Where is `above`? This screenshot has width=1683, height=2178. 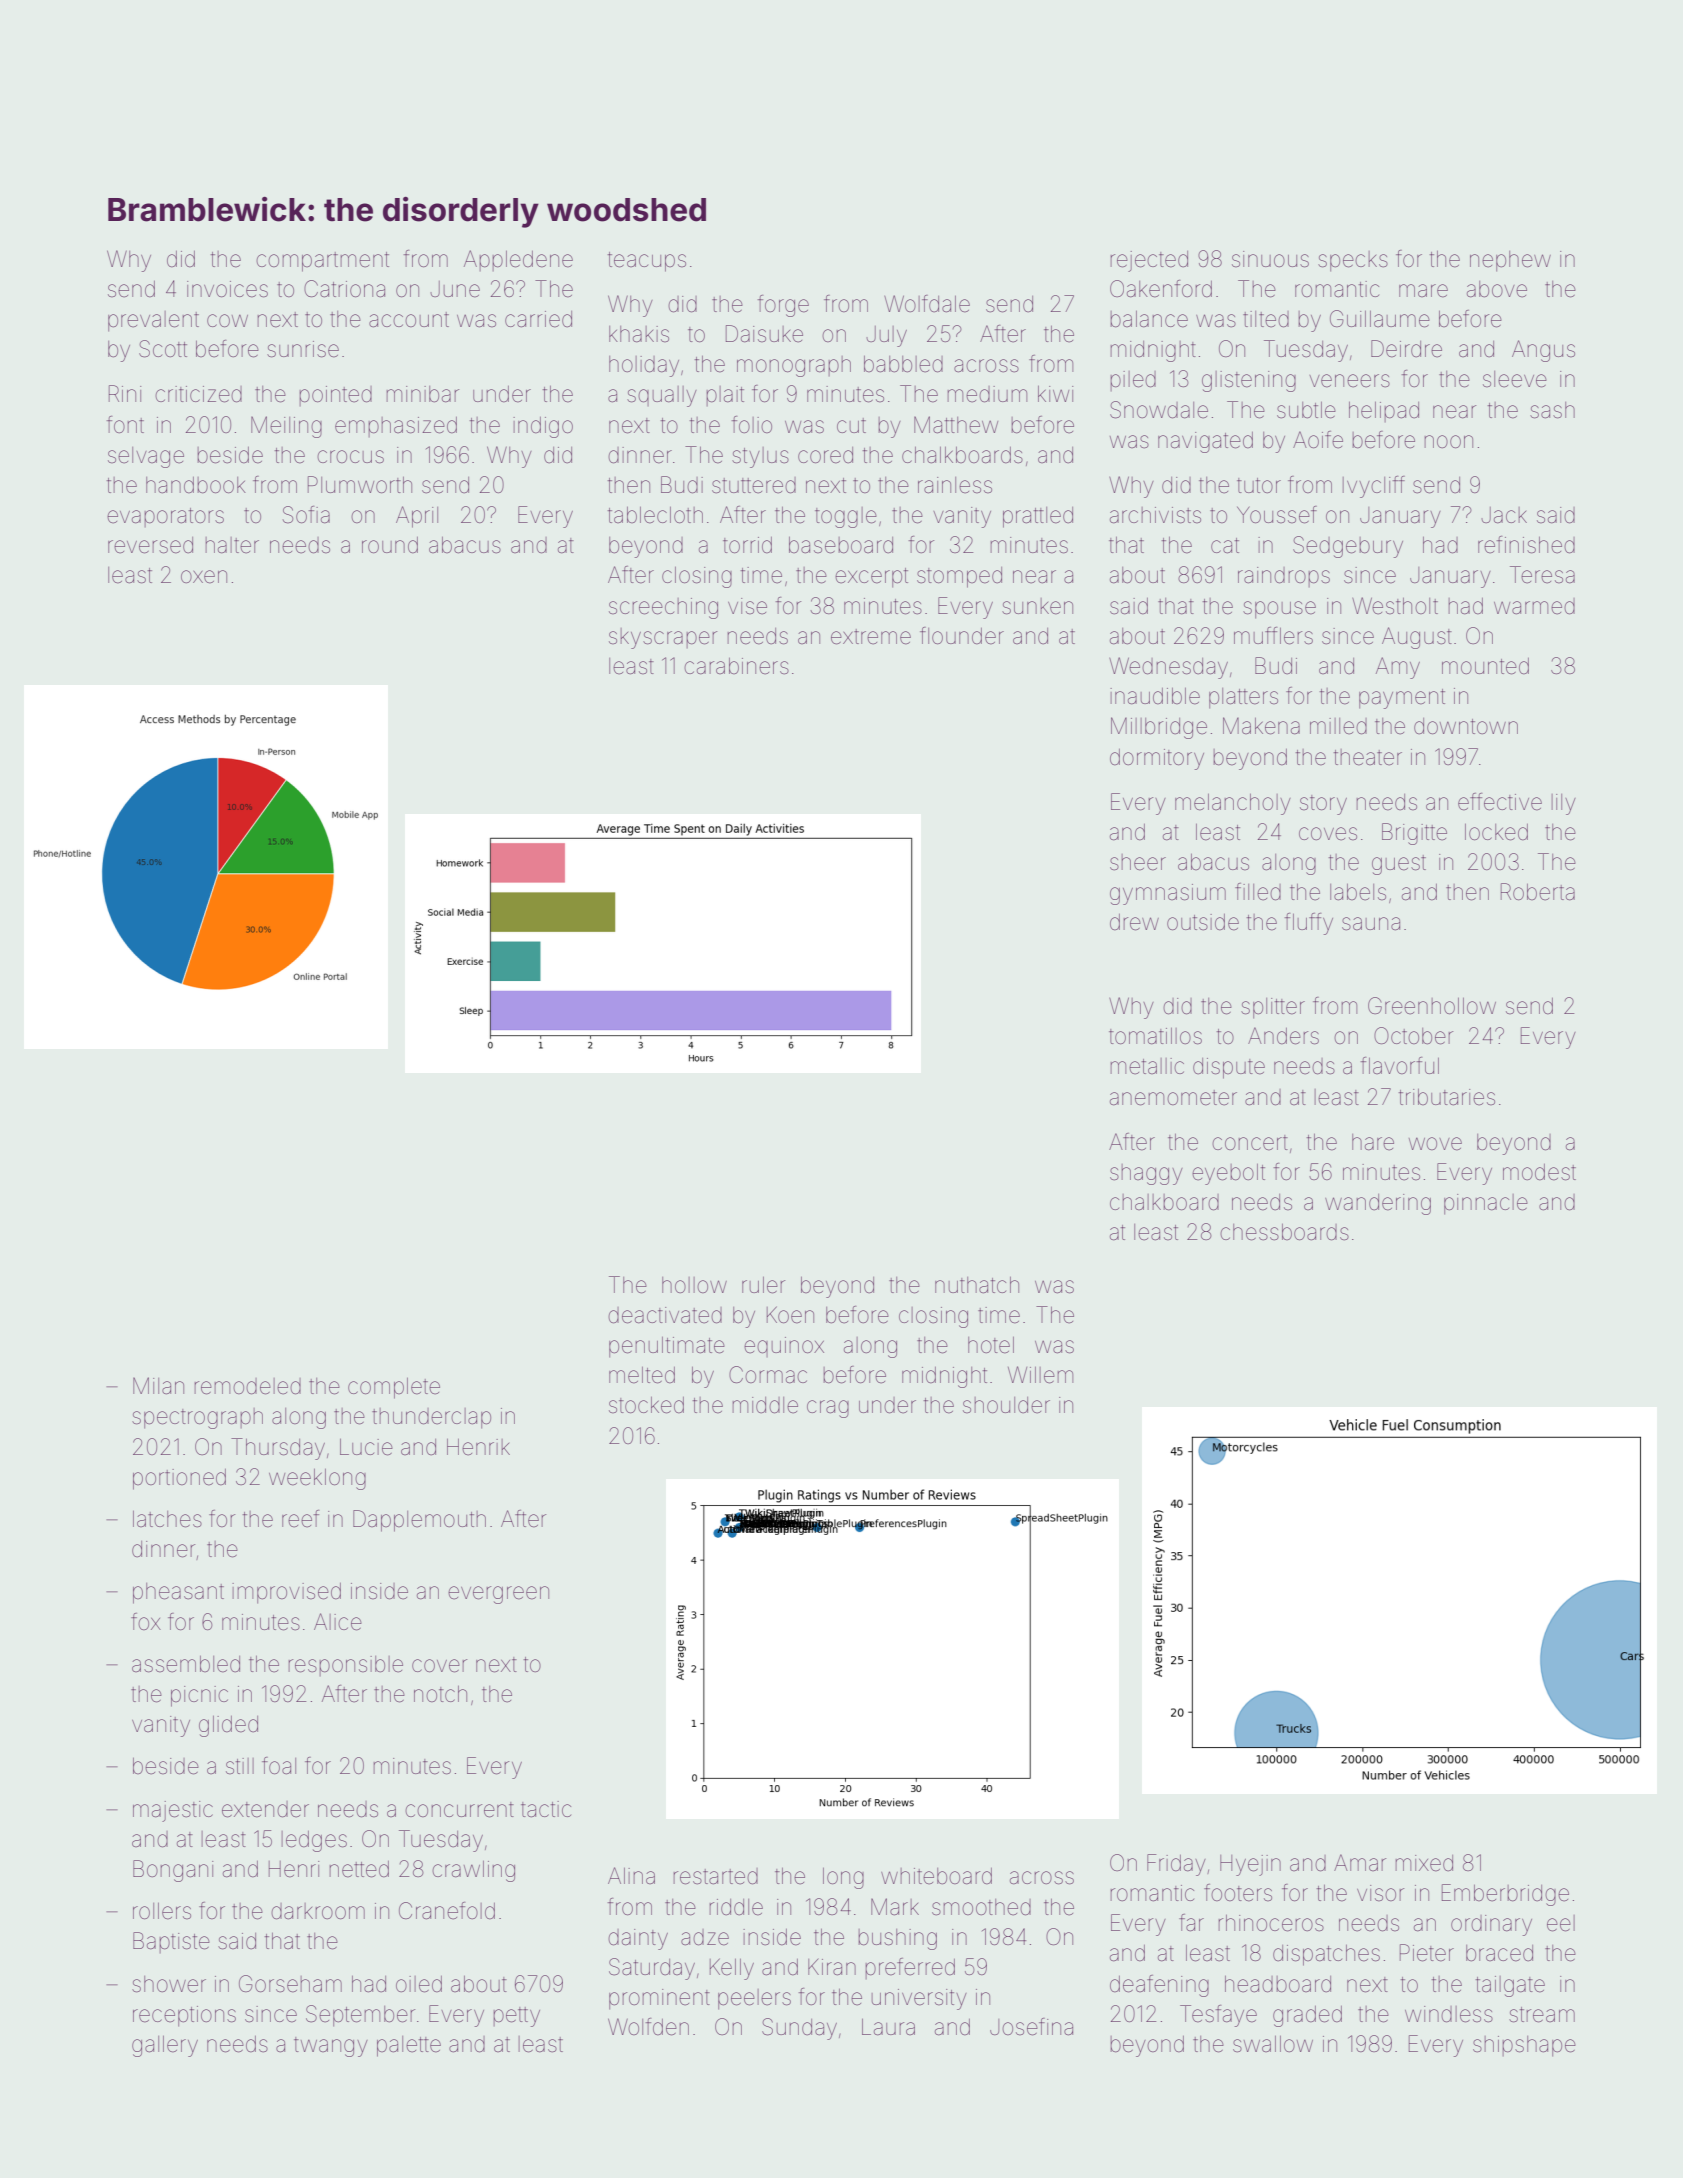 above is located at coordinates (1497, 289).
